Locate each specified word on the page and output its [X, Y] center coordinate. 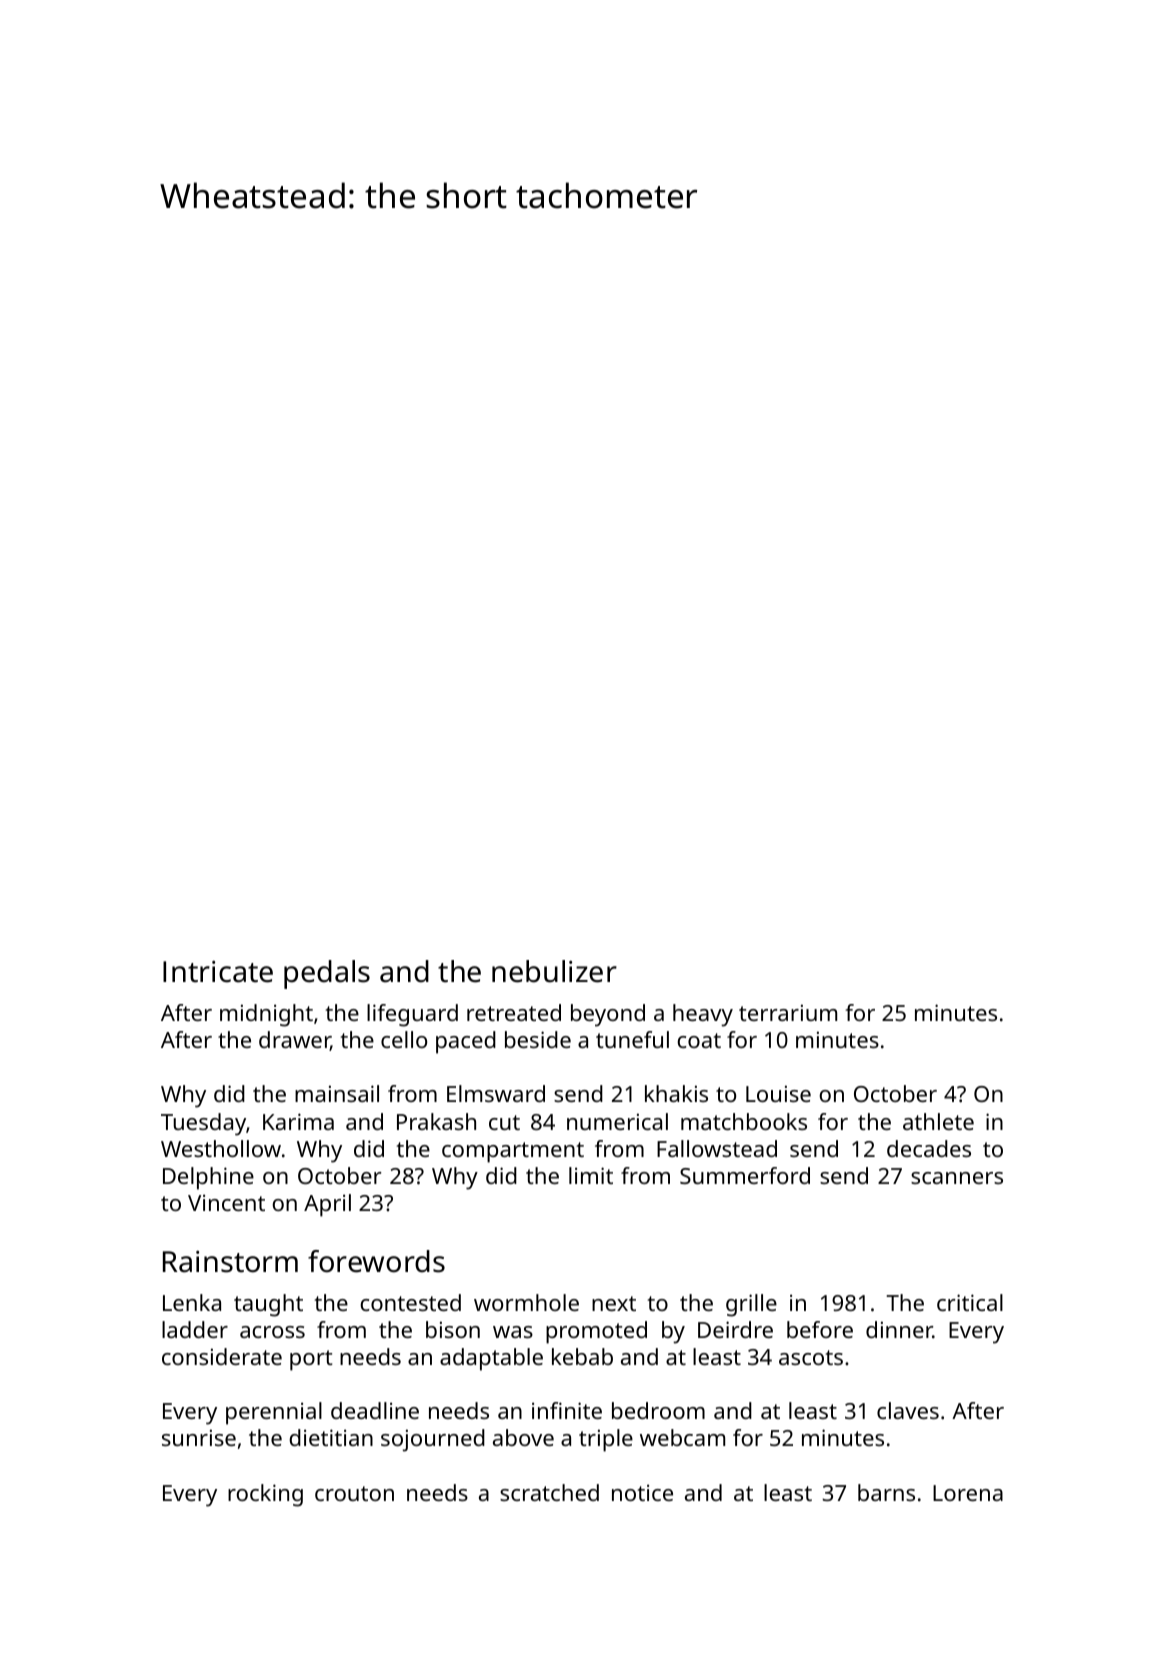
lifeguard [412, 1015]
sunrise [199, 1437]
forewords [376, 1261]
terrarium [788, 1012]
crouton [354, 1493]
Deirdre [735, 1329]
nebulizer [554, 971]
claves [908, 1410]
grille [751, 1305]
